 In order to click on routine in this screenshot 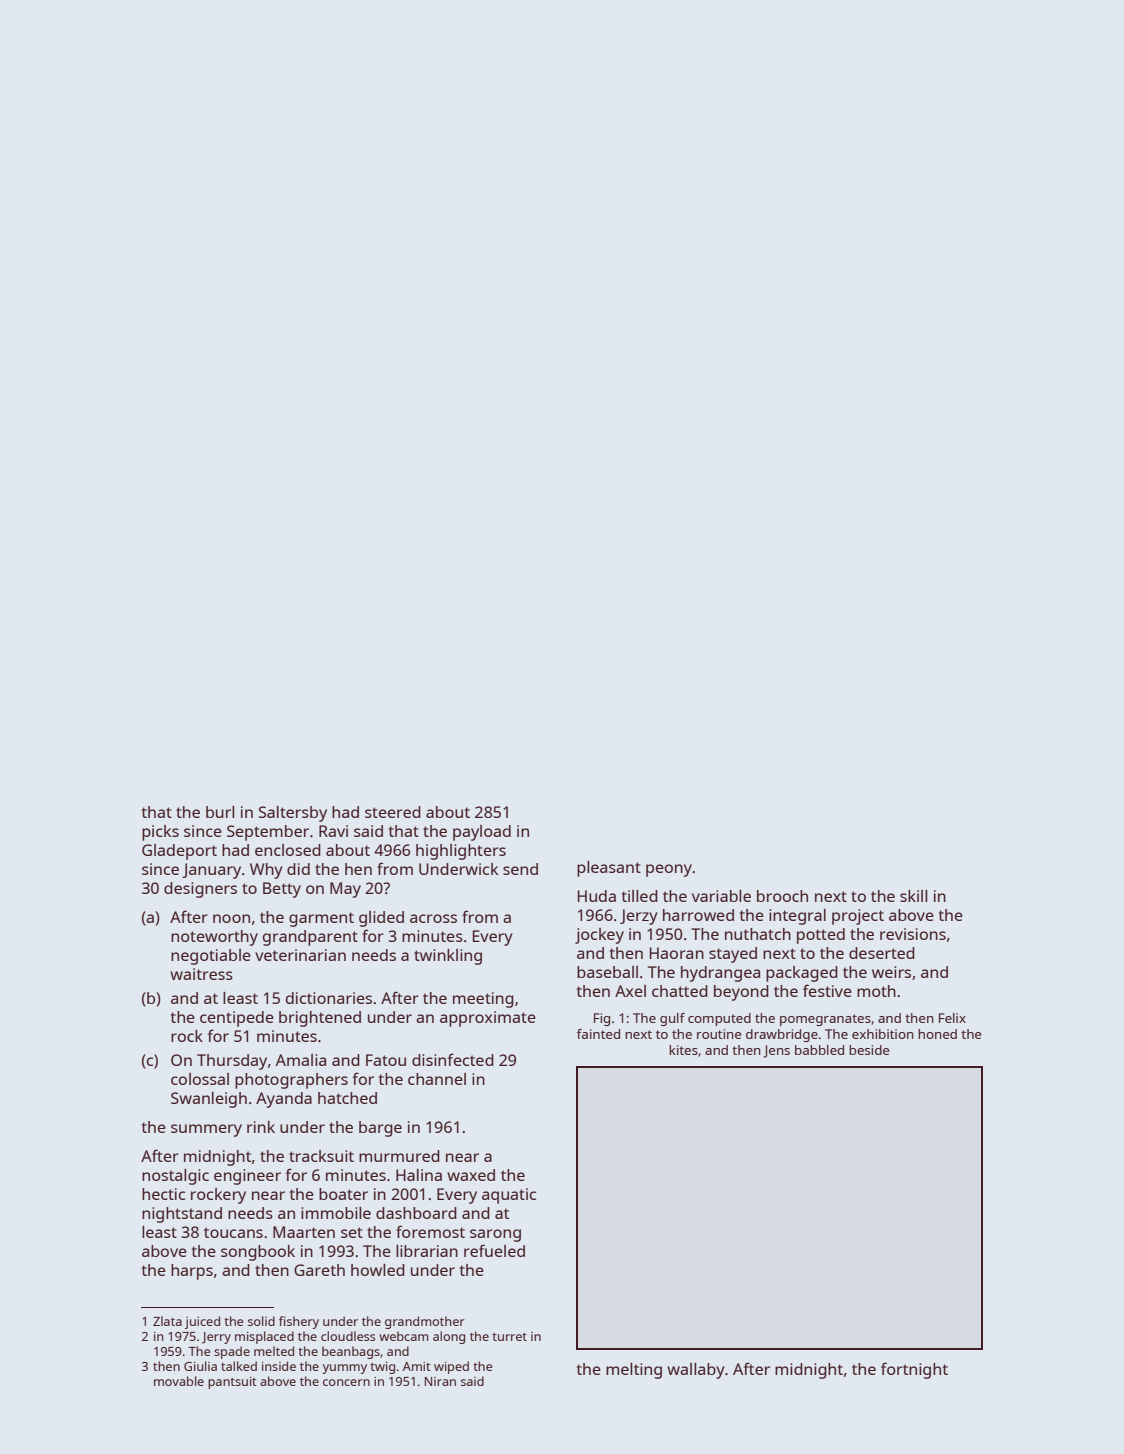, I will do `click(719, 1034)`.
